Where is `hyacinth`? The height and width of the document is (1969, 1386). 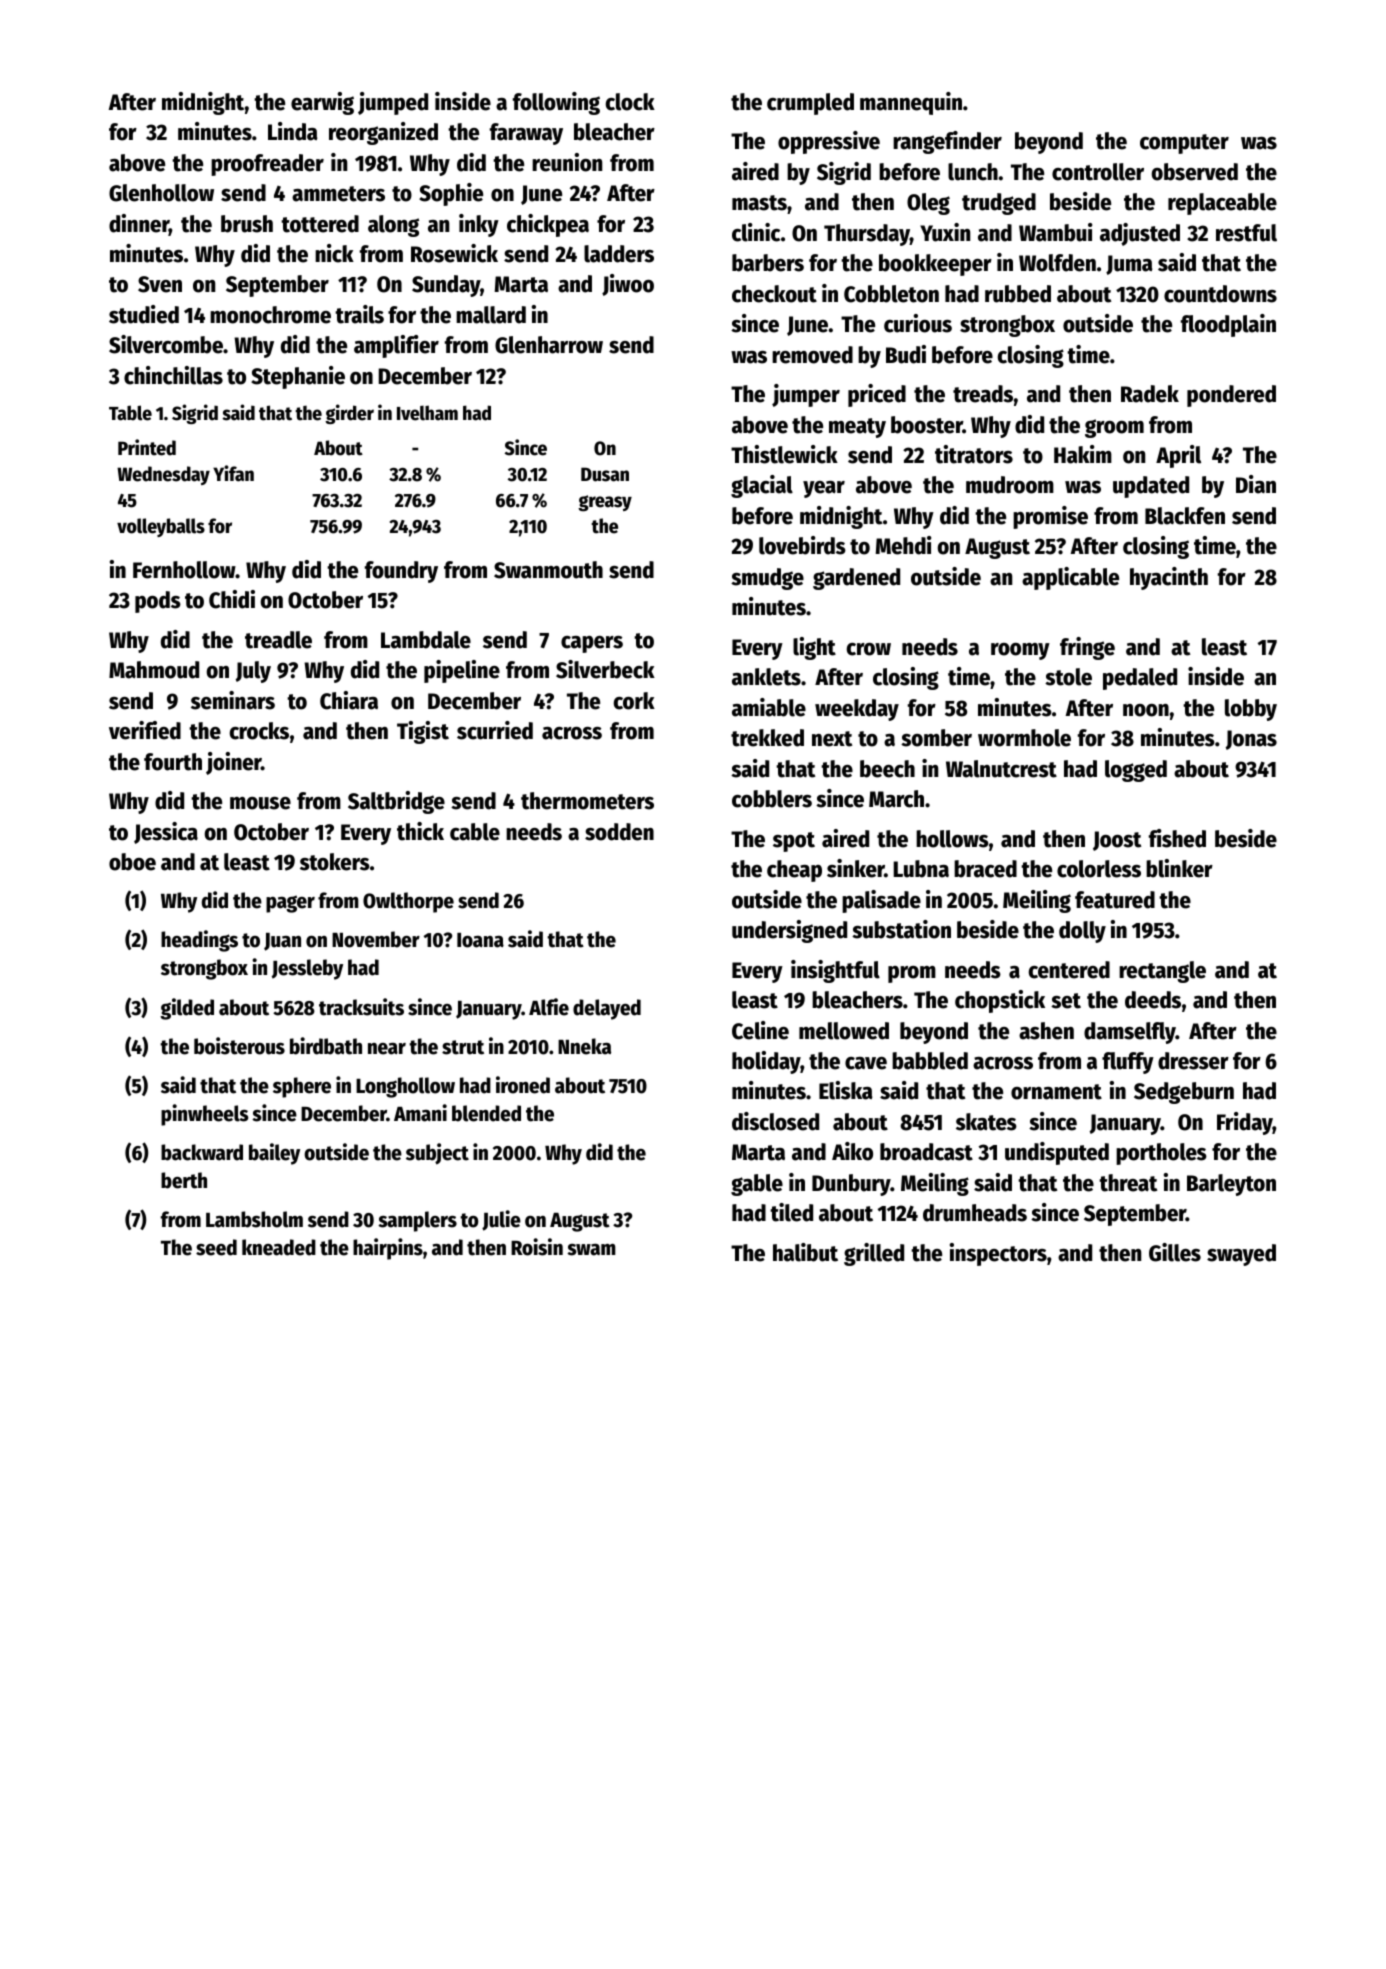
hyacinth is located at coordinates (1169, 578).
